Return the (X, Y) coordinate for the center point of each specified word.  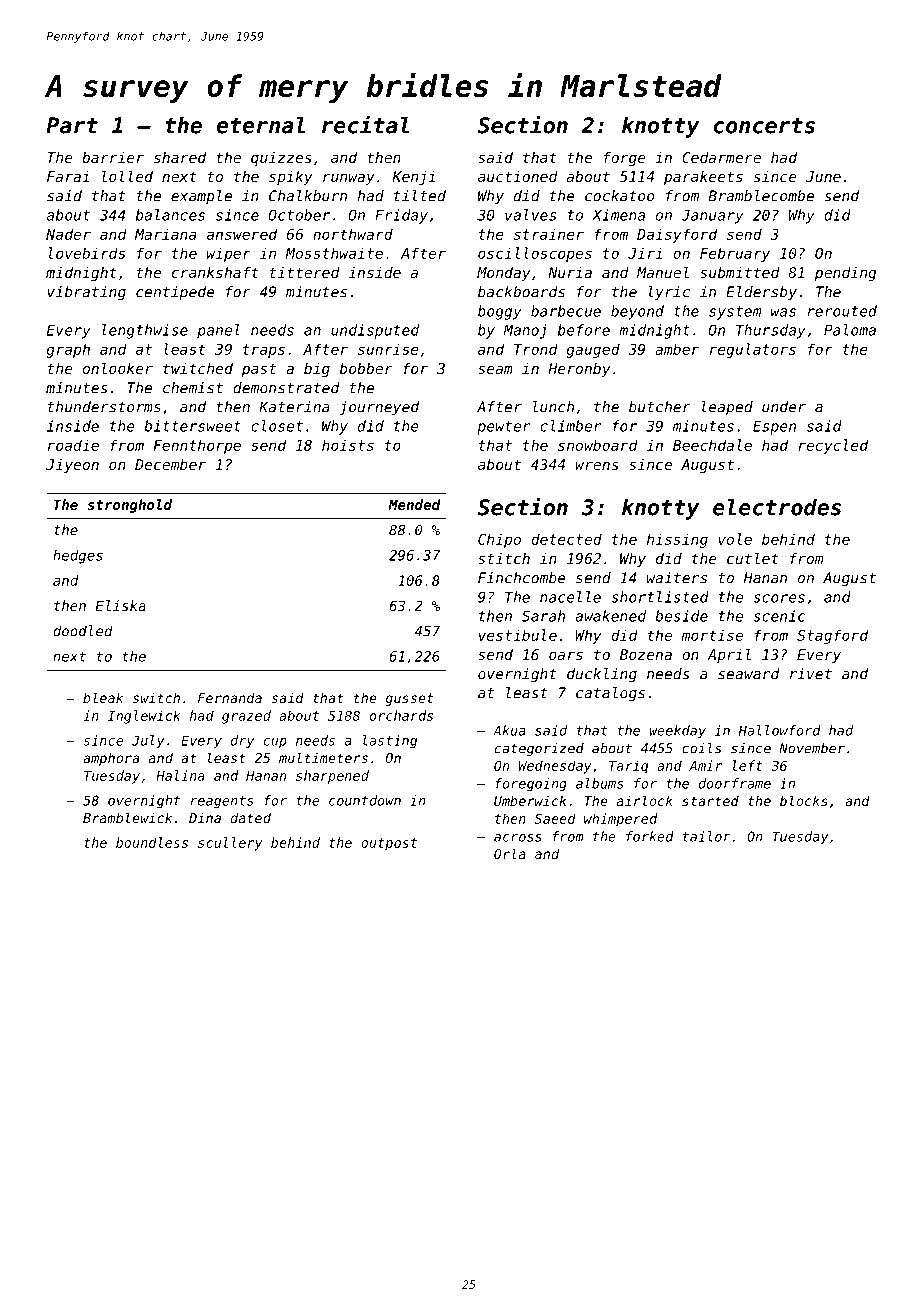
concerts (764, 126)
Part (72, 125)
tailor (707, 836)
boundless (152, 842)
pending (845, 274)
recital (366, 124)
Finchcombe (522, 578)
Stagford (832, 636)
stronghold (129, 506)
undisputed (375, 331)
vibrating (86, 293)
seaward (749, 674)
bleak (103, 697)
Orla (510, 853)
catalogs (610, 694)
